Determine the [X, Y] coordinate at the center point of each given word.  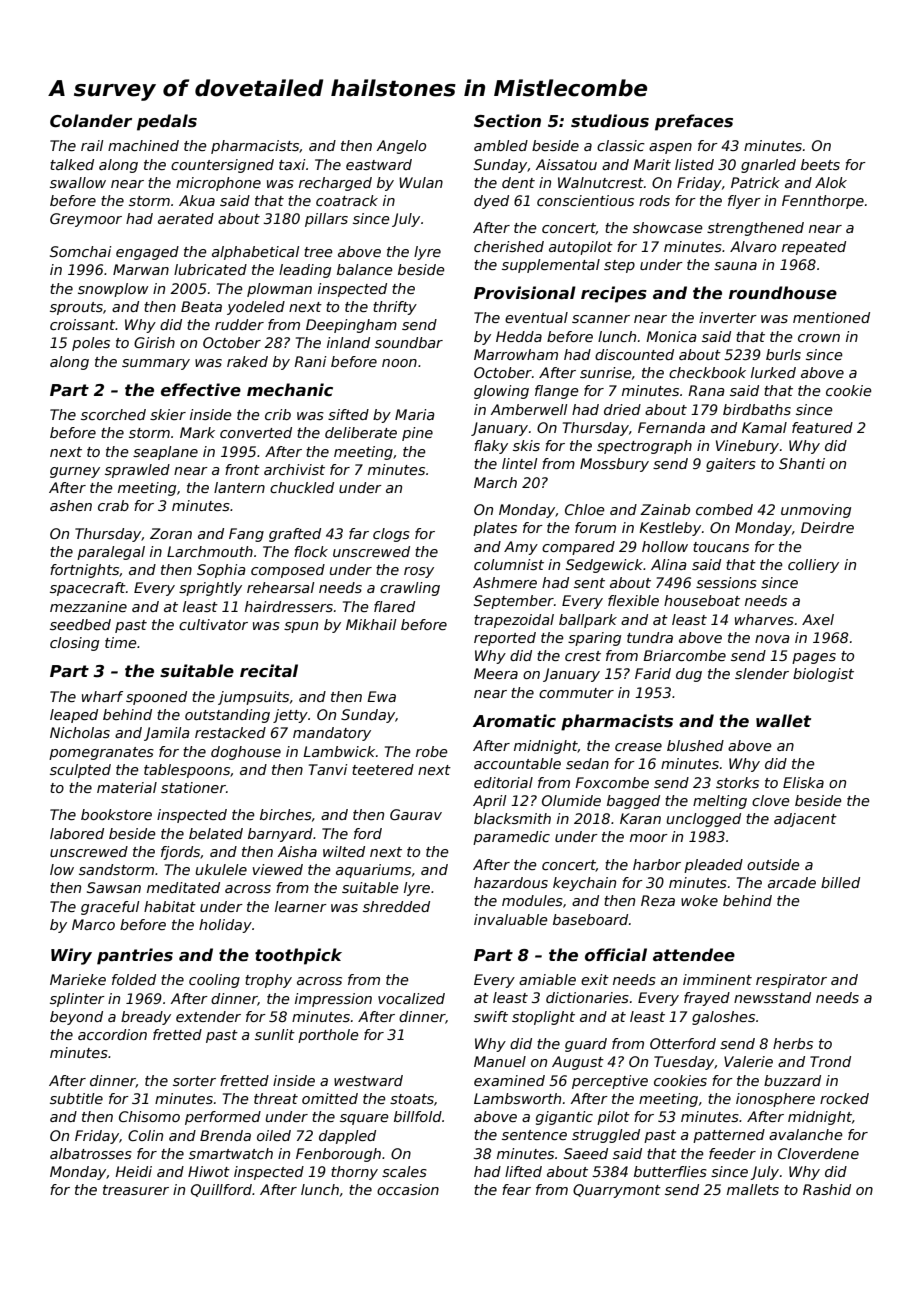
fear [516, 1189]
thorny [354, 1173]
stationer [193, 787]
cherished [509, 246]
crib [278, 414]
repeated [814, 248]
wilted [344, 851]
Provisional [525, 293]
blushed [695, 745]
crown [819, 338]
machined [143, 145]
